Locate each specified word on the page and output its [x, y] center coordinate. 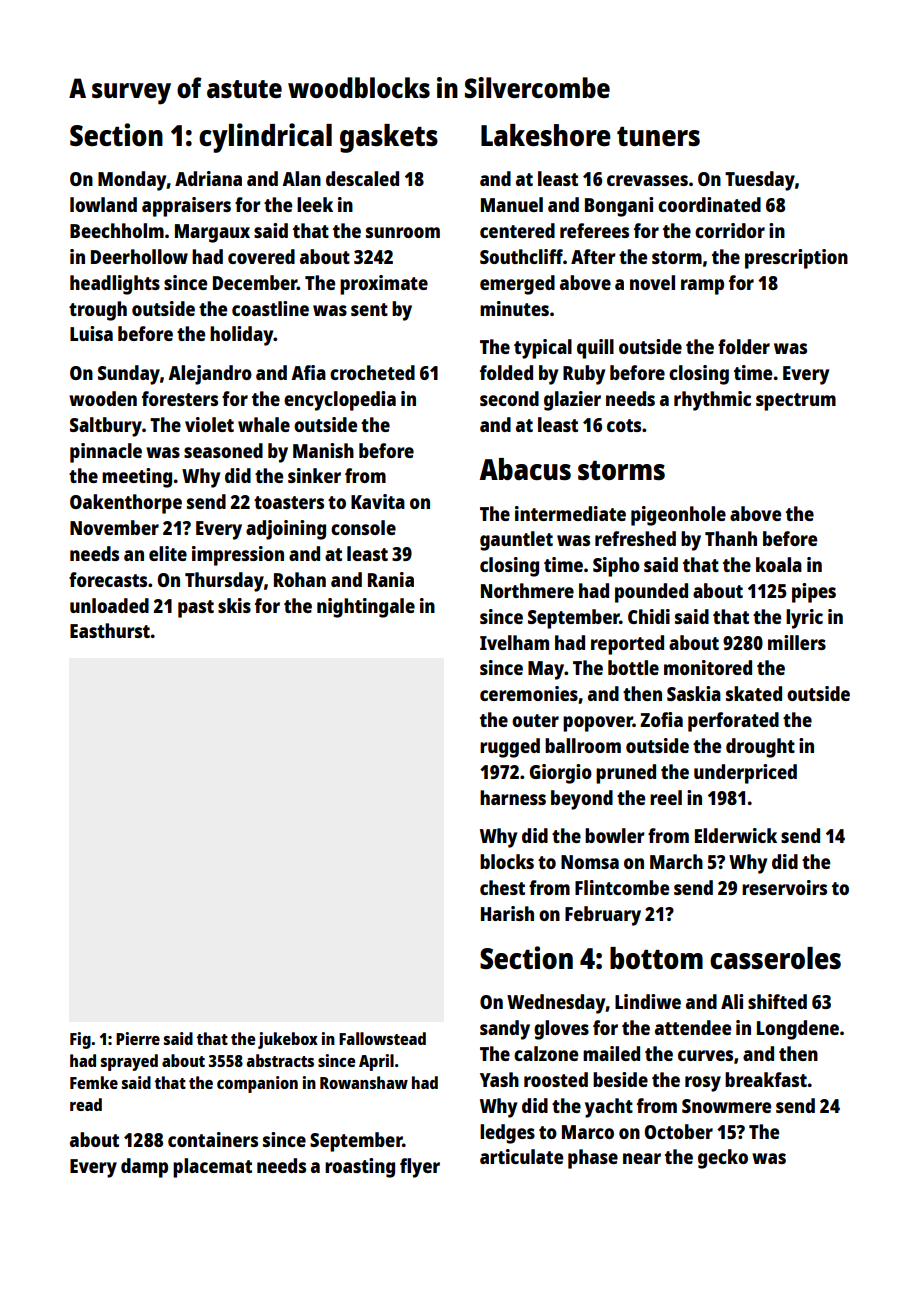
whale [264, 424]
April [376, 1062]
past [196, 609]
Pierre [138, 1038]
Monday [132, 181]
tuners [658, 136]
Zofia [661, 719]
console [363, 527]
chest [502, 887]
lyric [804, 619]
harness [513, 797]
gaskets [389, 138]
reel [666, 797]
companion [257, 1084]
